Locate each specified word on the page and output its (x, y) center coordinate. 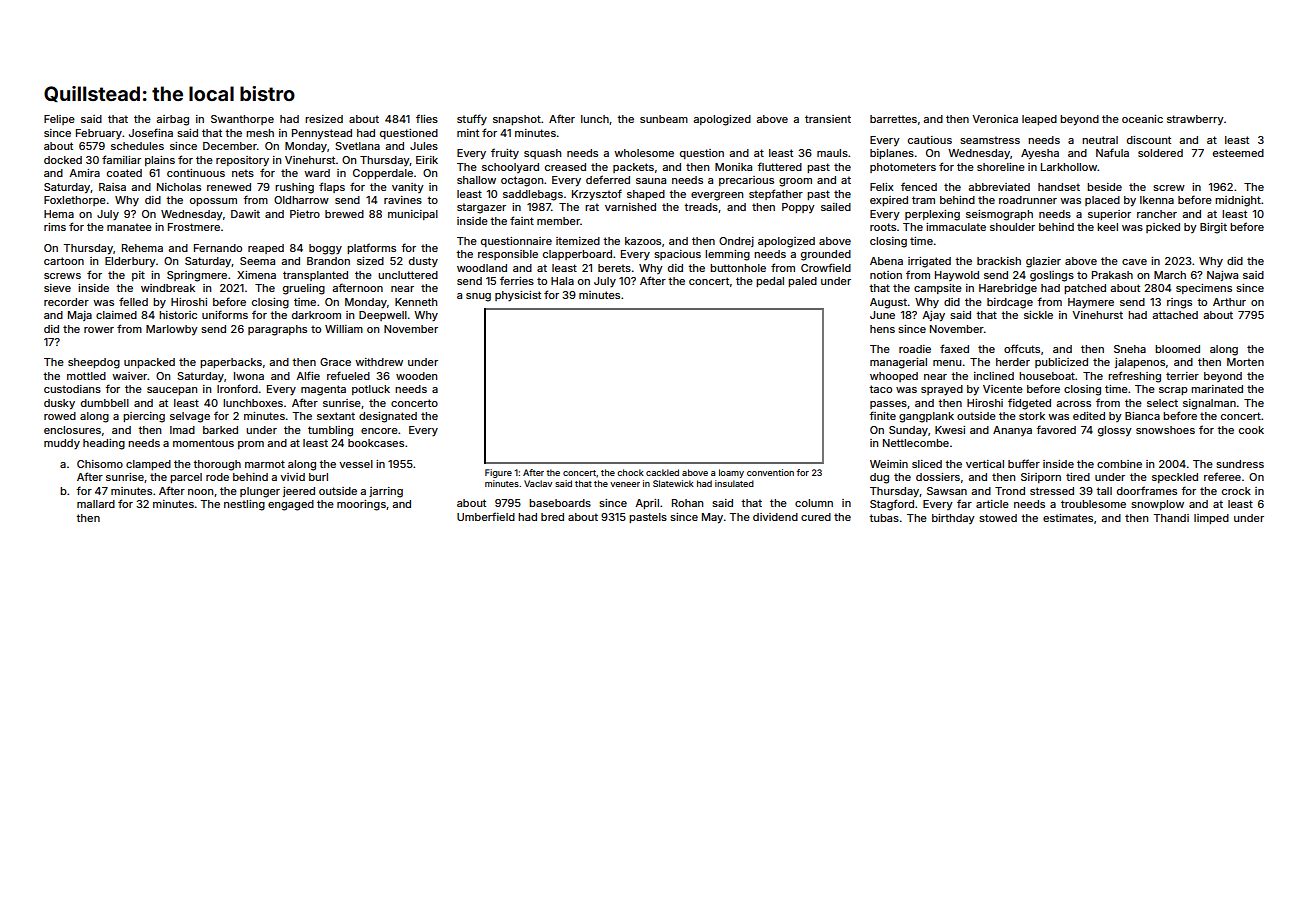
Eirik (427, 160)
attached (1175, 315)
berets (614, 268)
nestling (244, 505)
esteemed (1238, 153)
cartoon (64, 261)
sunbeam (664, 119)
